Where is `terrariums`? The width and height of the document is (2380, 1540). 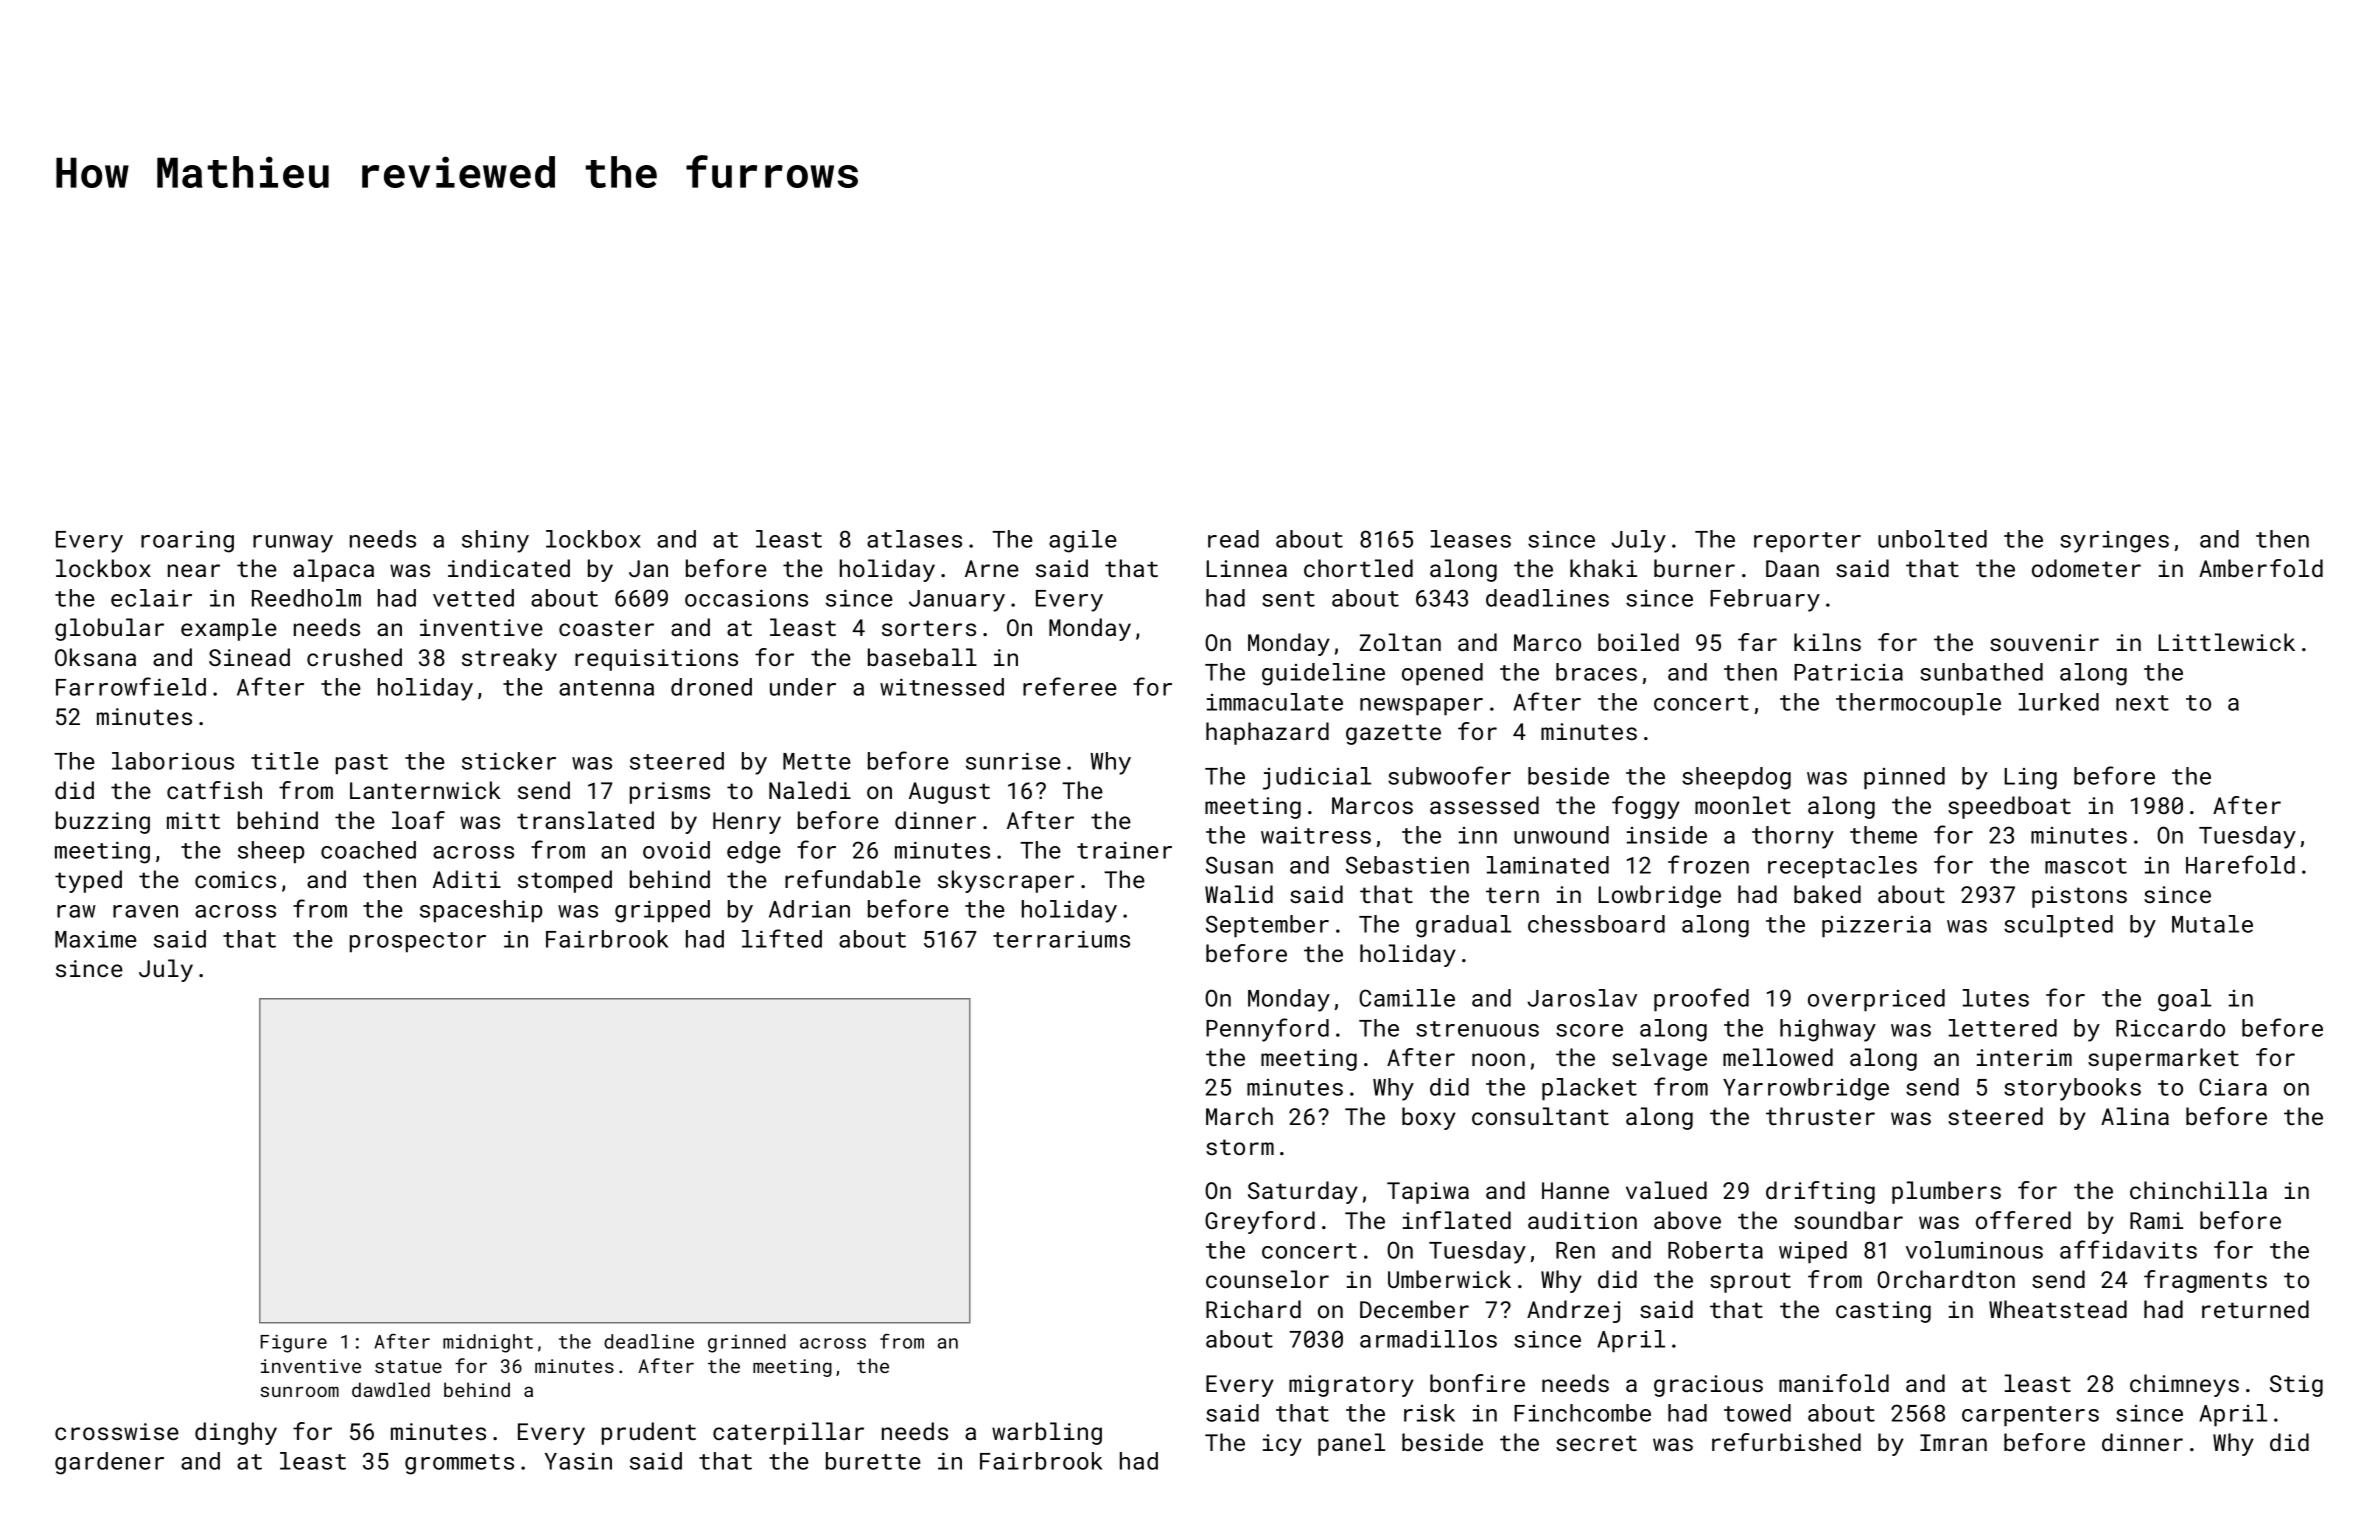 terrariums is located at coordinates (1061, 939).
